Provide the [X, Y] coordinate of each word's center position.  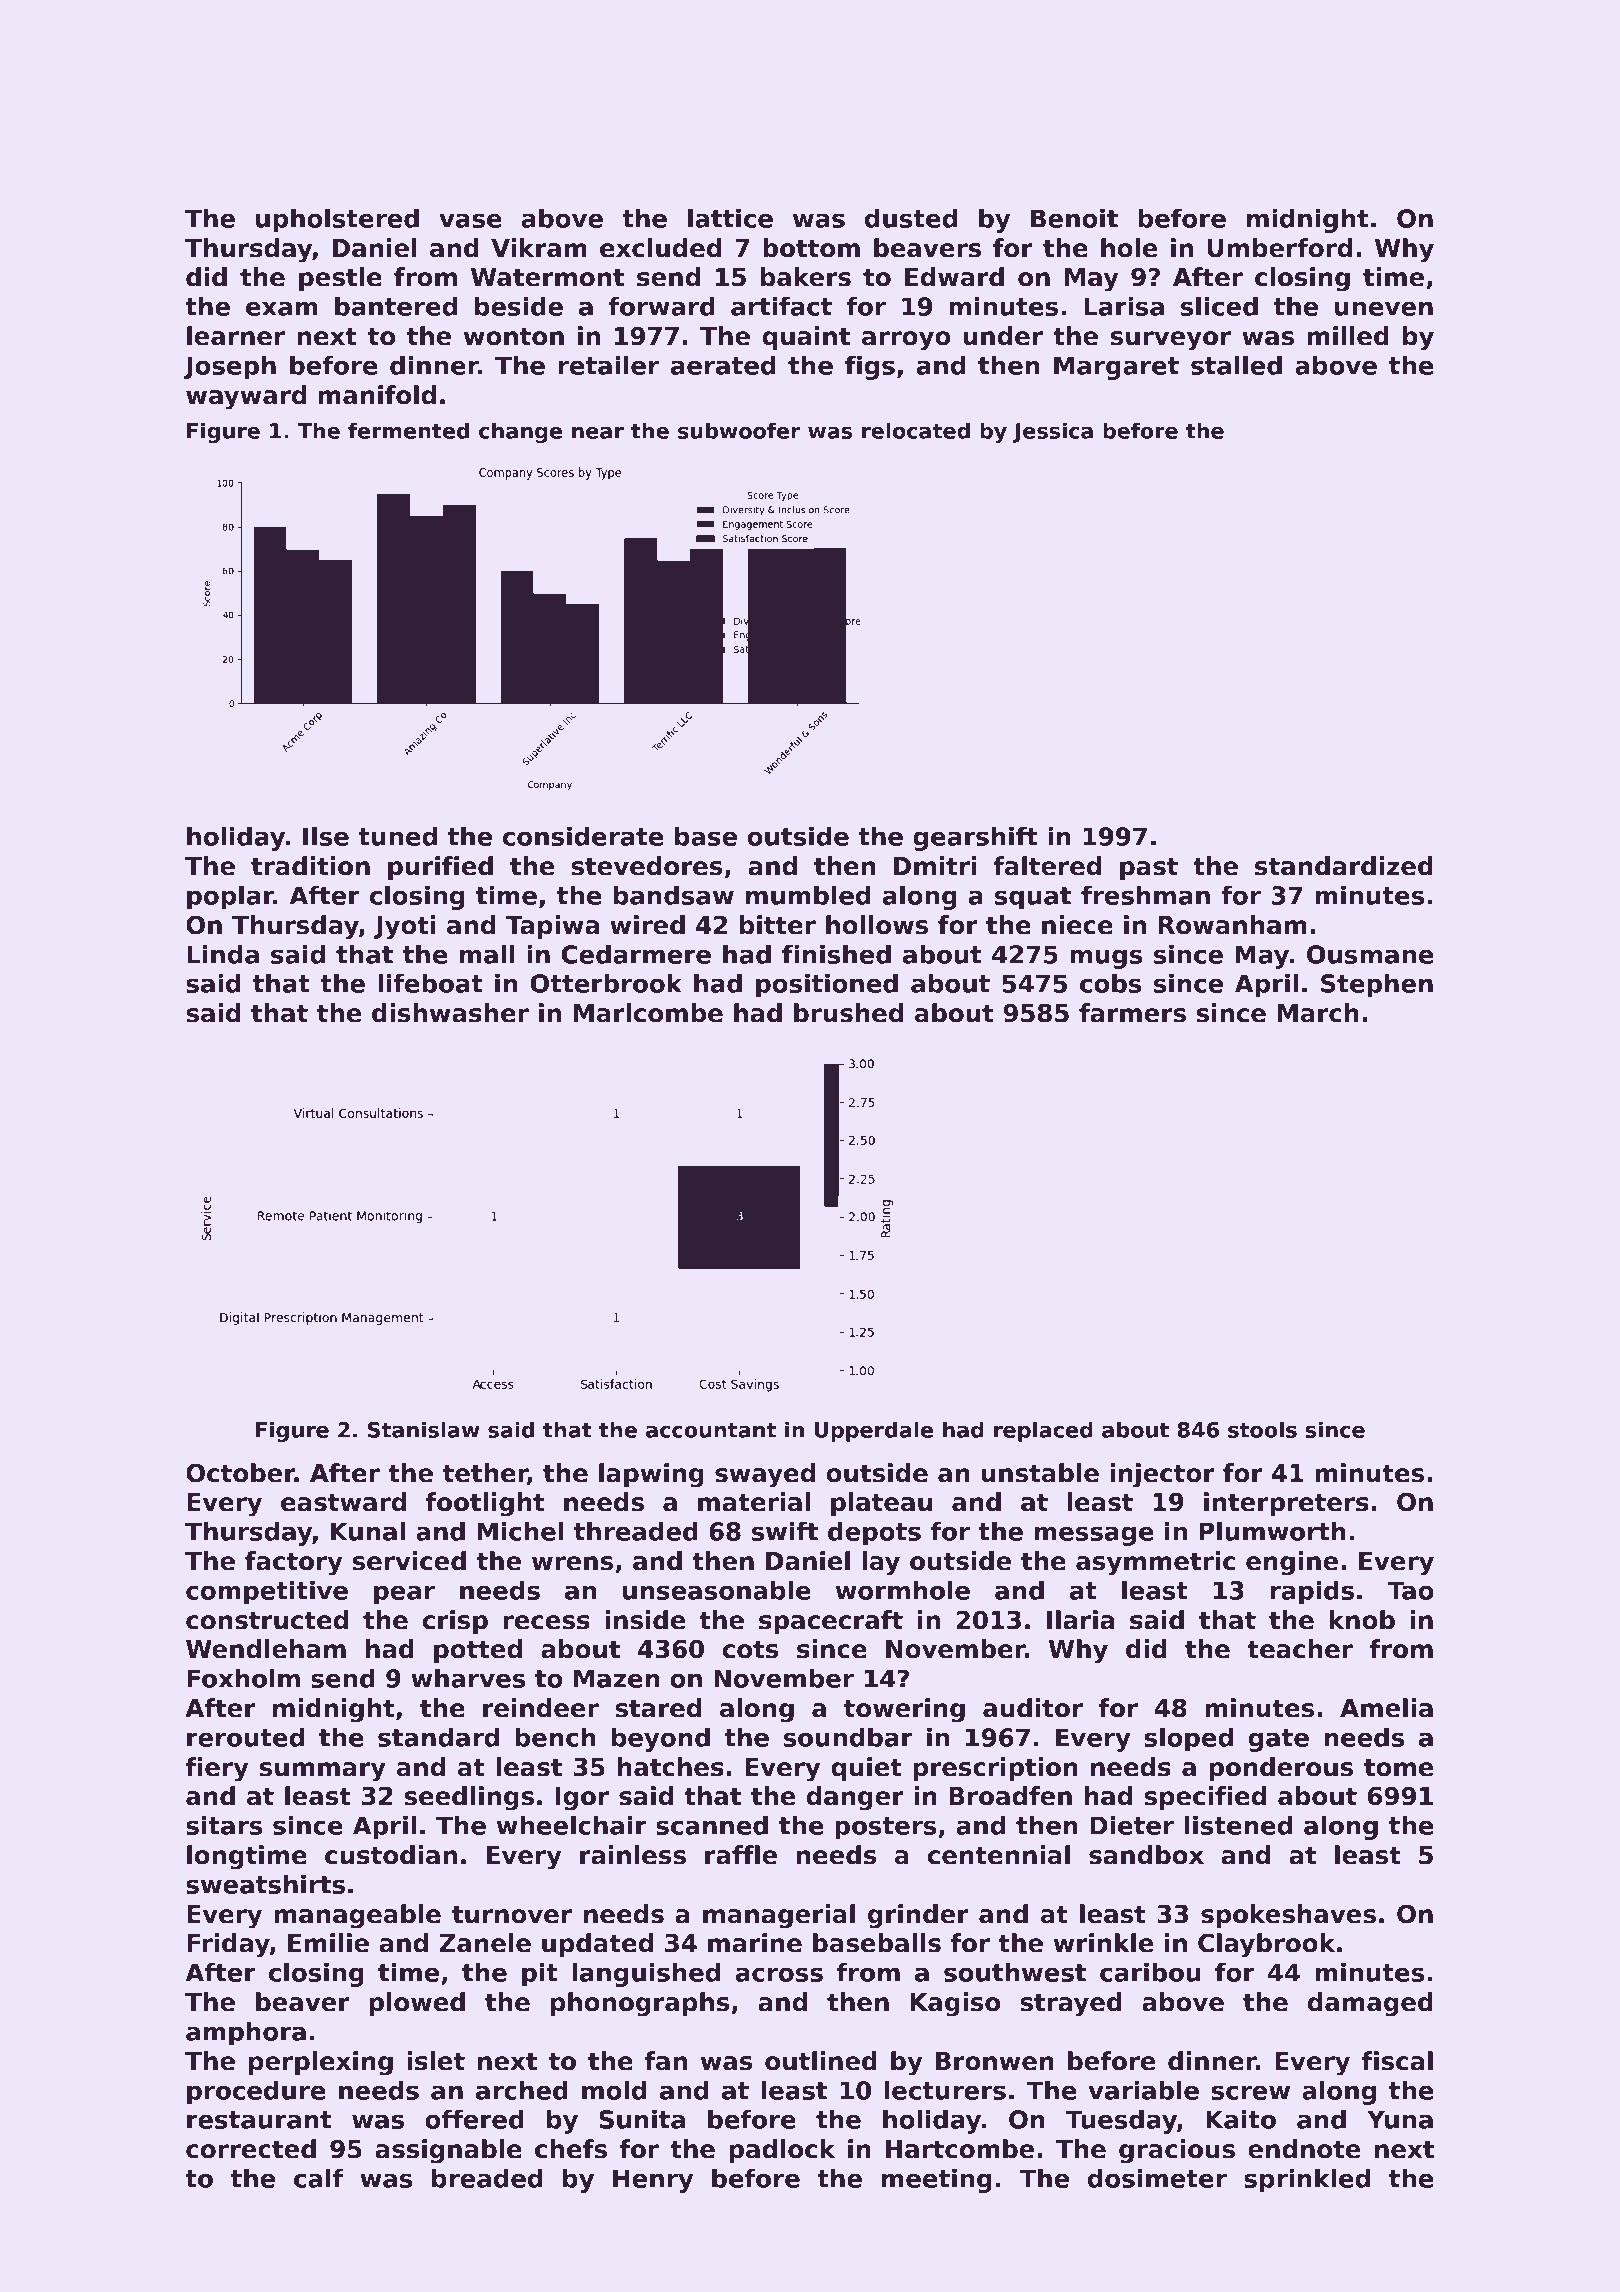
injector [1162, 1475]
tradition [310, 866]
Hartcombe [960, 2149]
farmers [1132, 1013]
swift [785, 1531]
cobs [1111, 983]
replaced [1043, 1431]
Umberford [1279, 248]
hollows [877, 925]
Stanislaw [424, 1429]
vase [470, 220]
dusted [911, 218]
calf [318, 2178]
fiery [217, 1769]
